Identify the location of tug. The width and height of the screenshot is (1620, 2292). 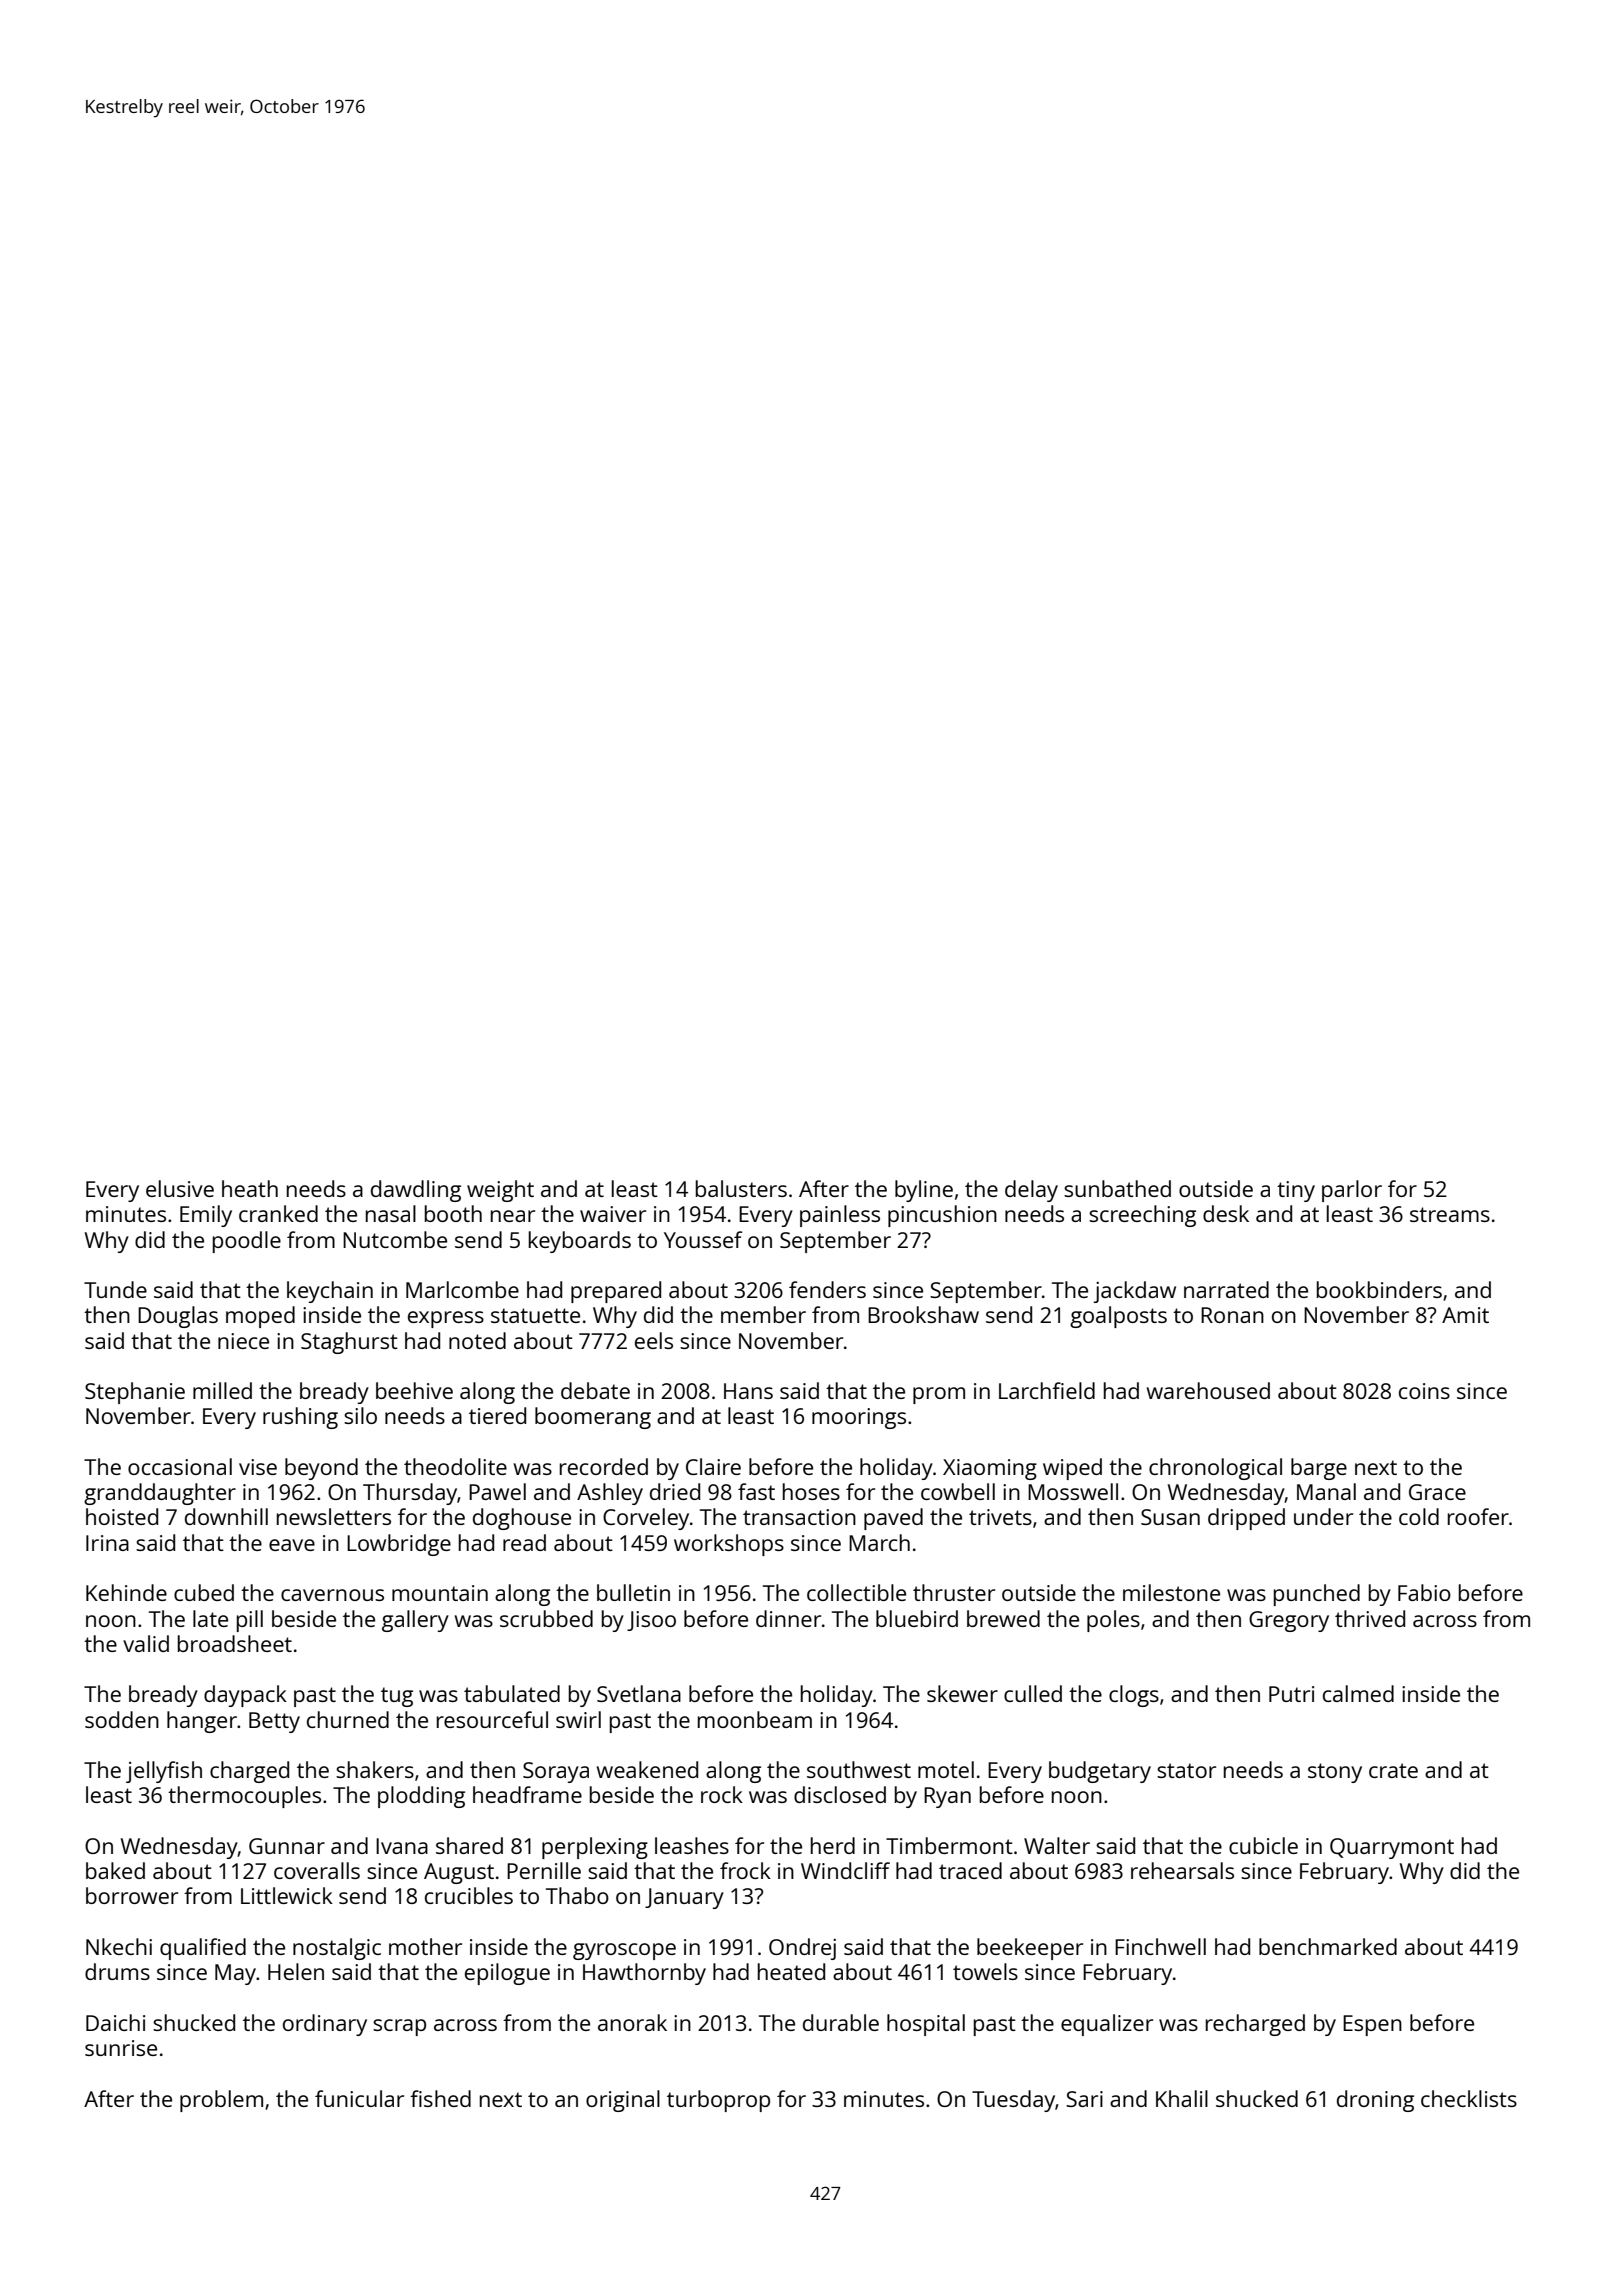
(397, 1697).
